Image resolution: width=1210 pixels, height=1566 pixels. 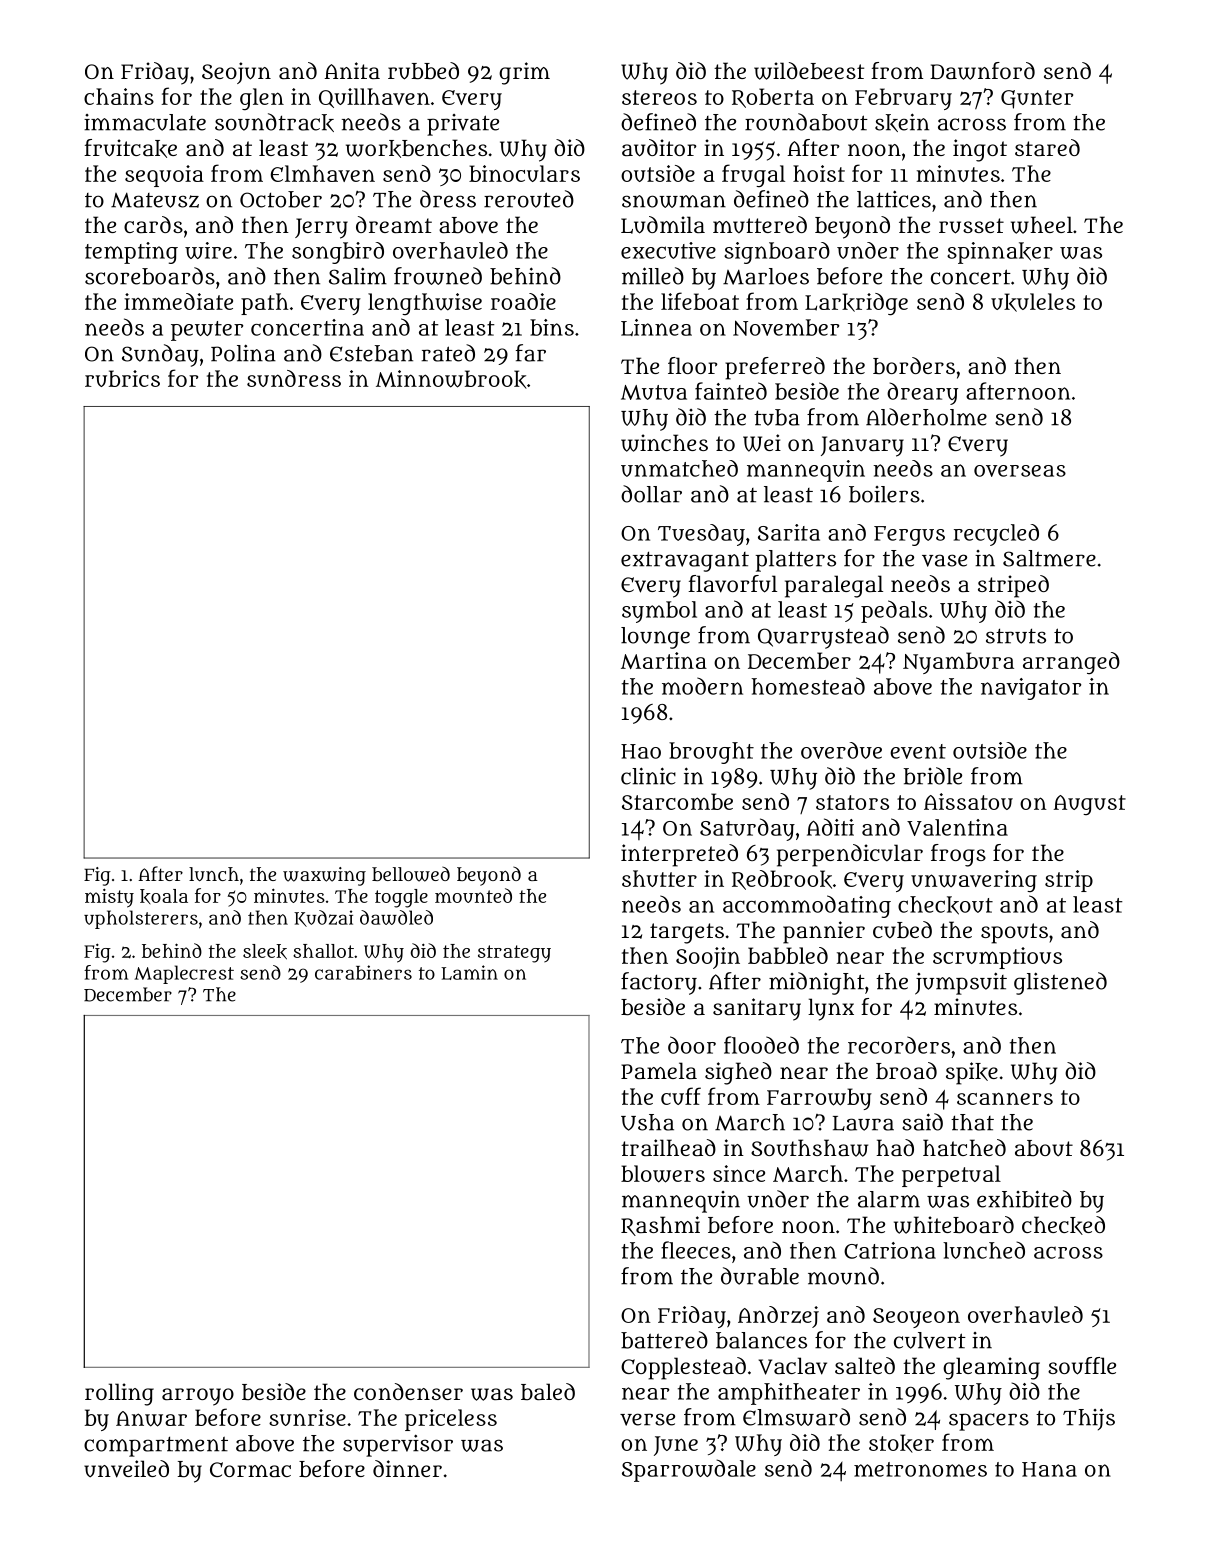 I want to click on Polina, so click(x=243, y=353).
